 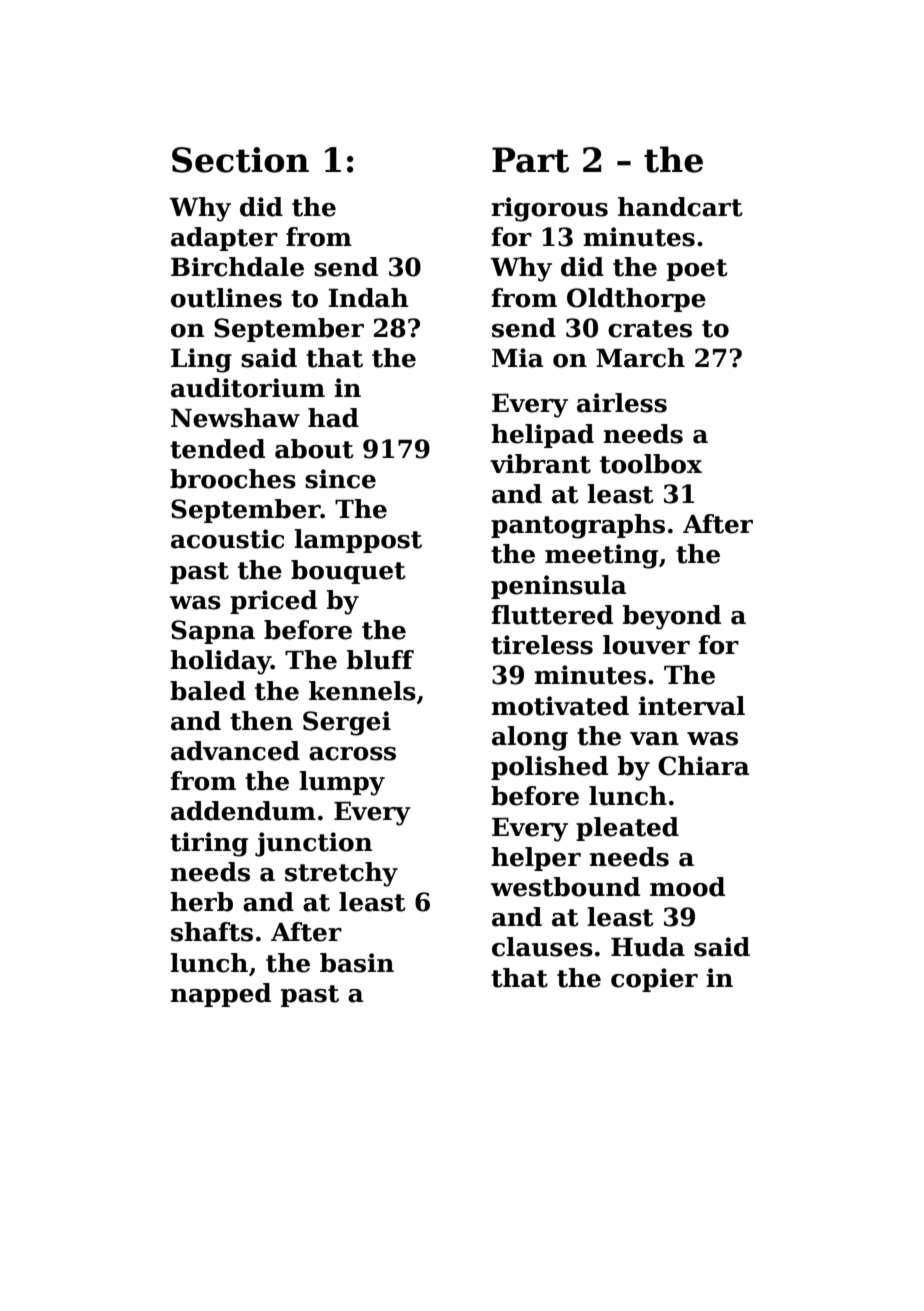 What do you see at coordinates (651, 464) in the screenshot?
I see `toolbox` at bounding box center [651, 464].
